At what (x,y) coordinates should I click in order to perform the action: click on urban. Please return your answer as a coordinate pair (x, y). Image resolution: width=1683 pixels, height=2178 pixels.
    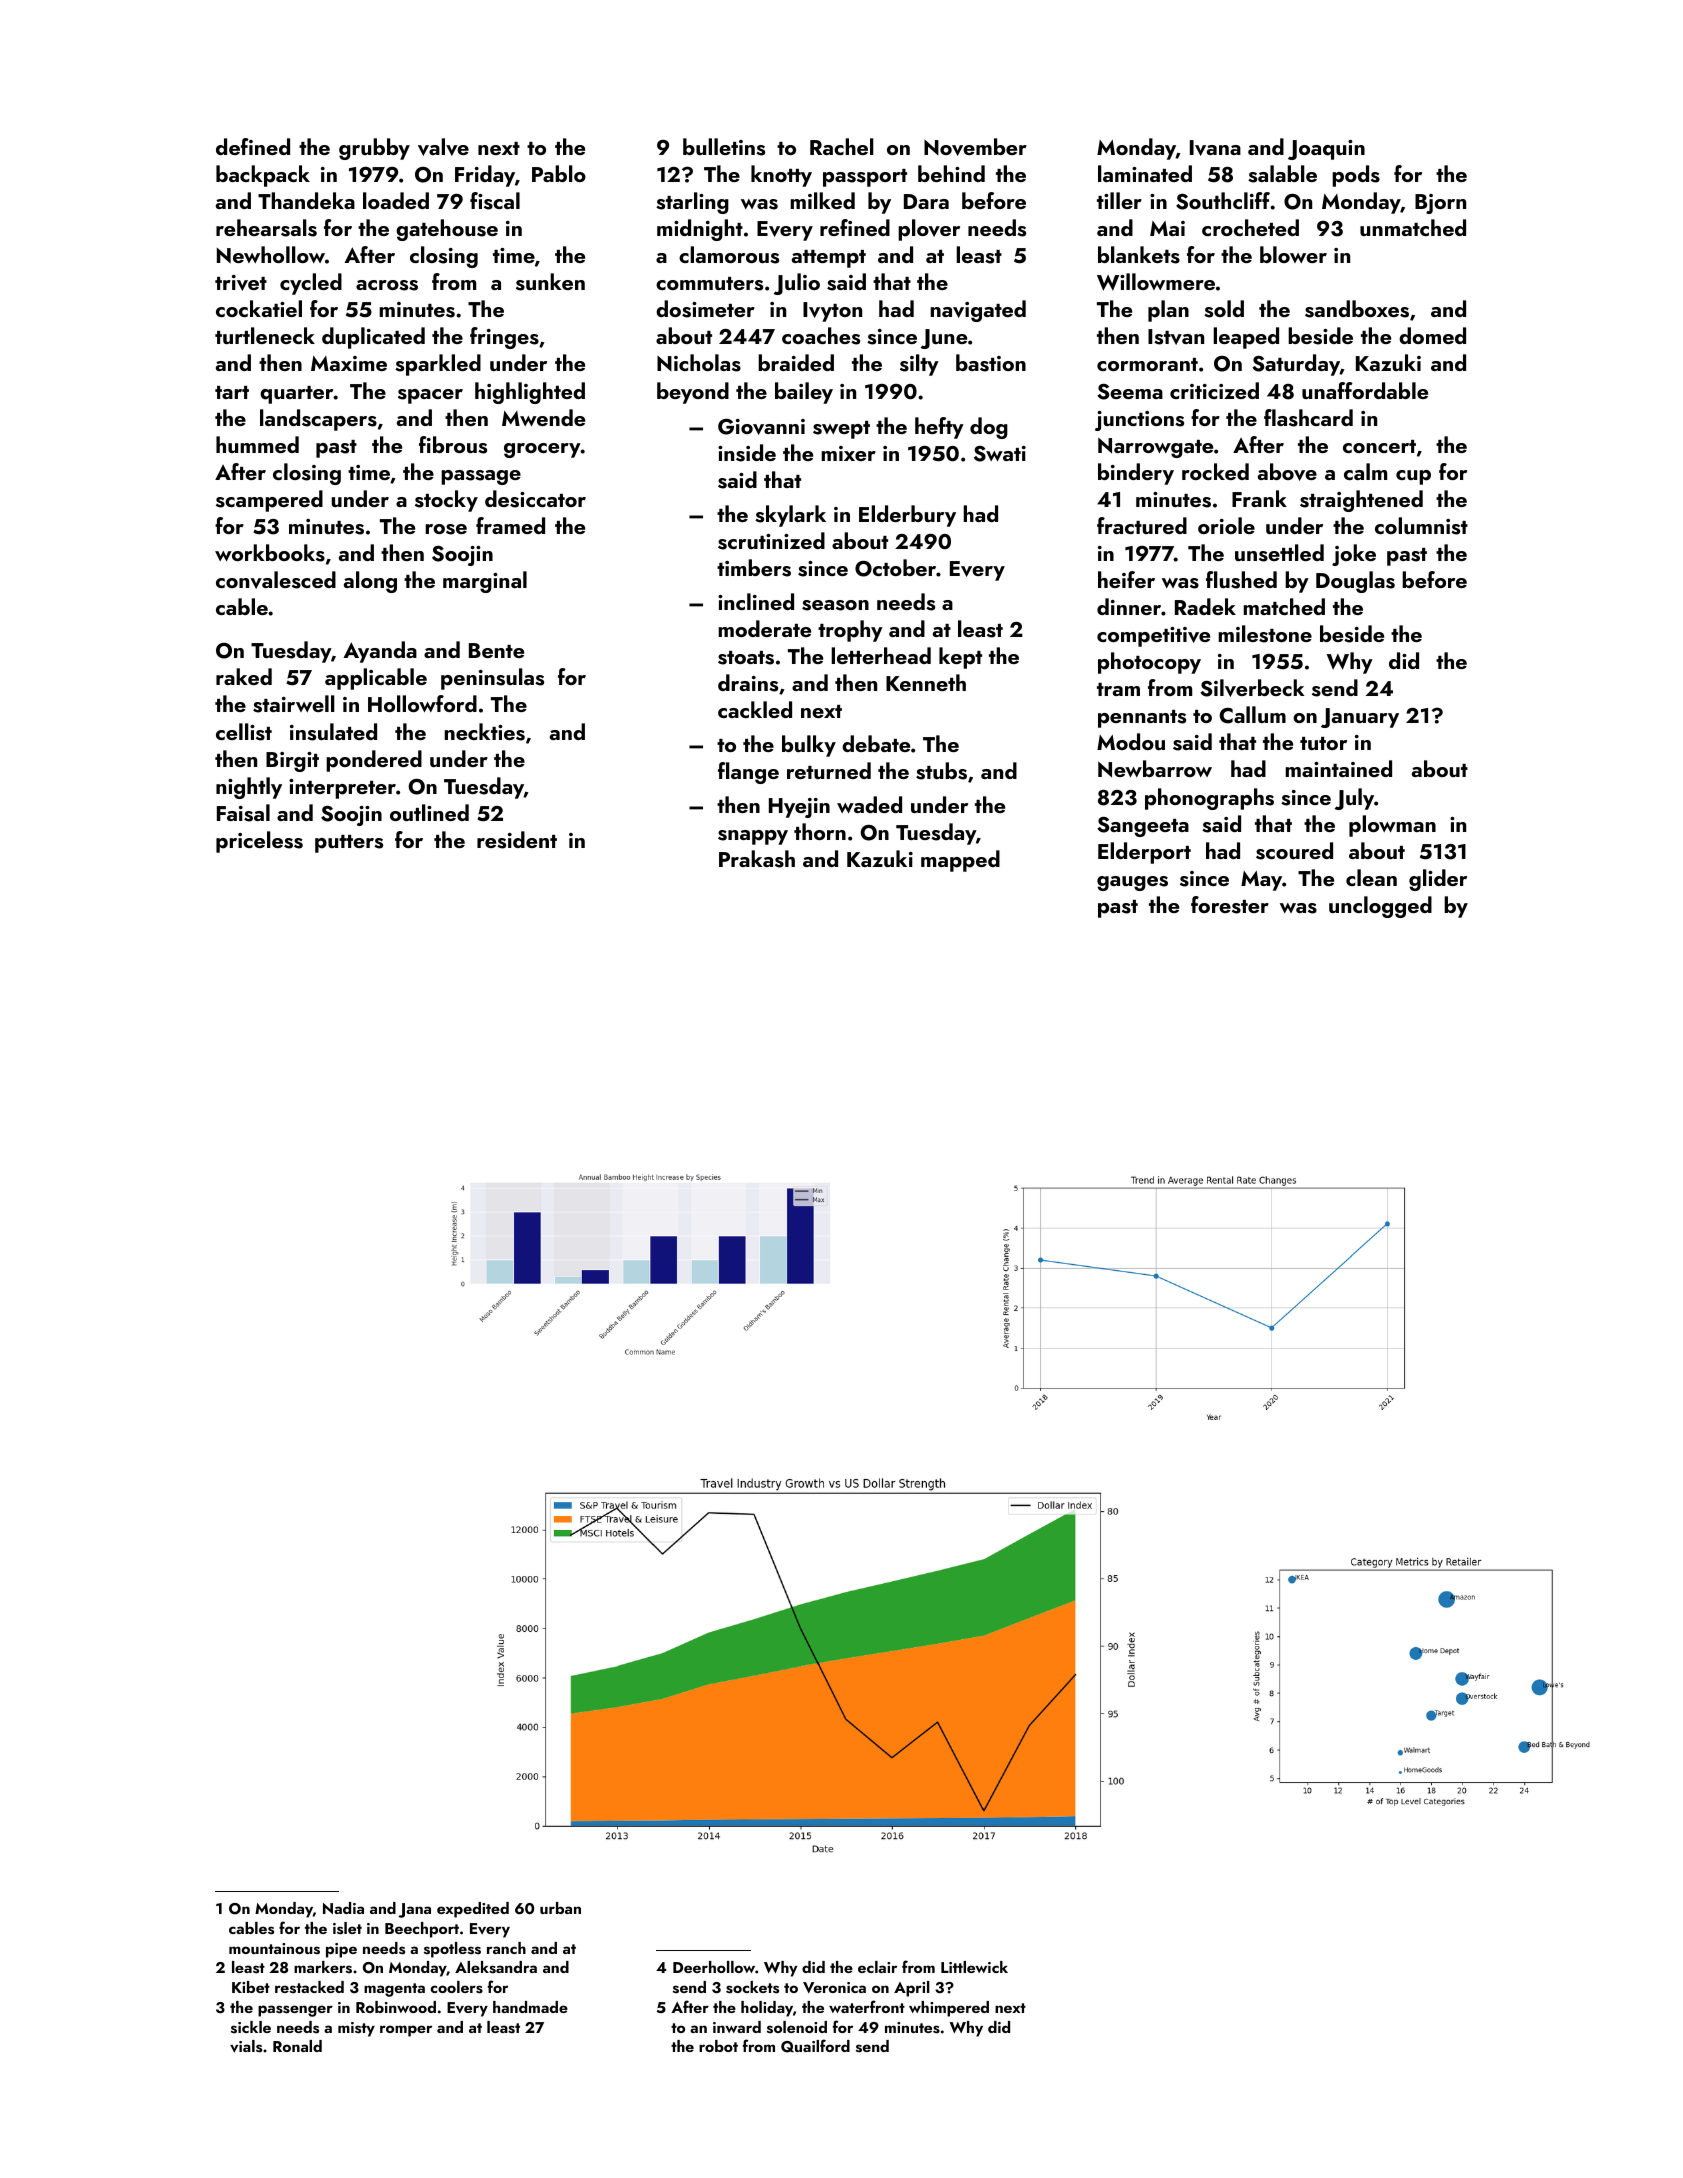
    Looking at the image, I should click on (560, 1908).
